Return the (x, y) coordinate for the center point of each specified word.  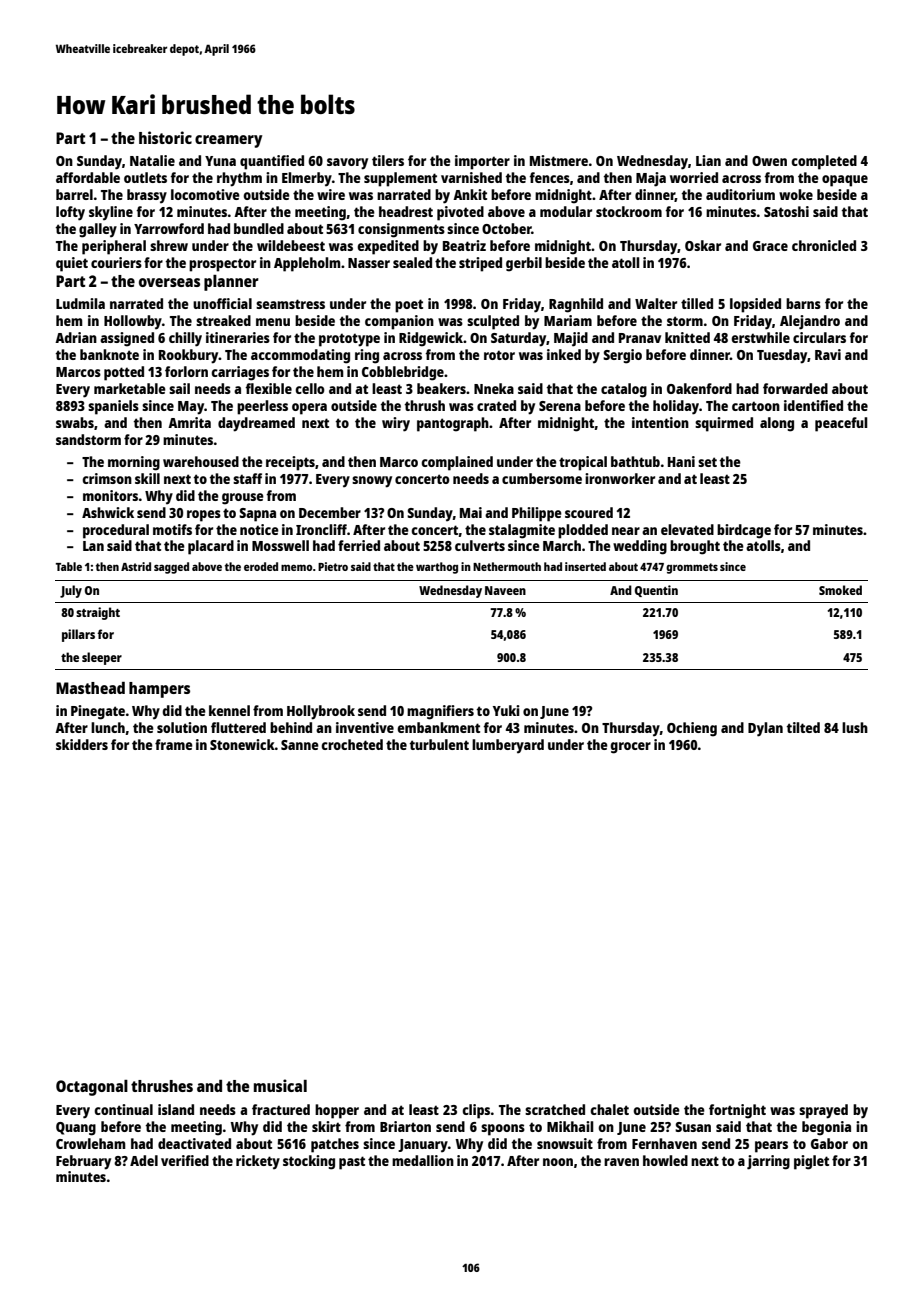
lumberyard (508, 746)
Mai (471, 512)
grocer (630, 748)
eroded (261, 566)
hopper (337, 1111)
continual (123, 1109)
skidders (82, 744)
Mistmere (559, 160)
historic (165, 137)
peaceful (841, 424)
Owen (769, 161)
